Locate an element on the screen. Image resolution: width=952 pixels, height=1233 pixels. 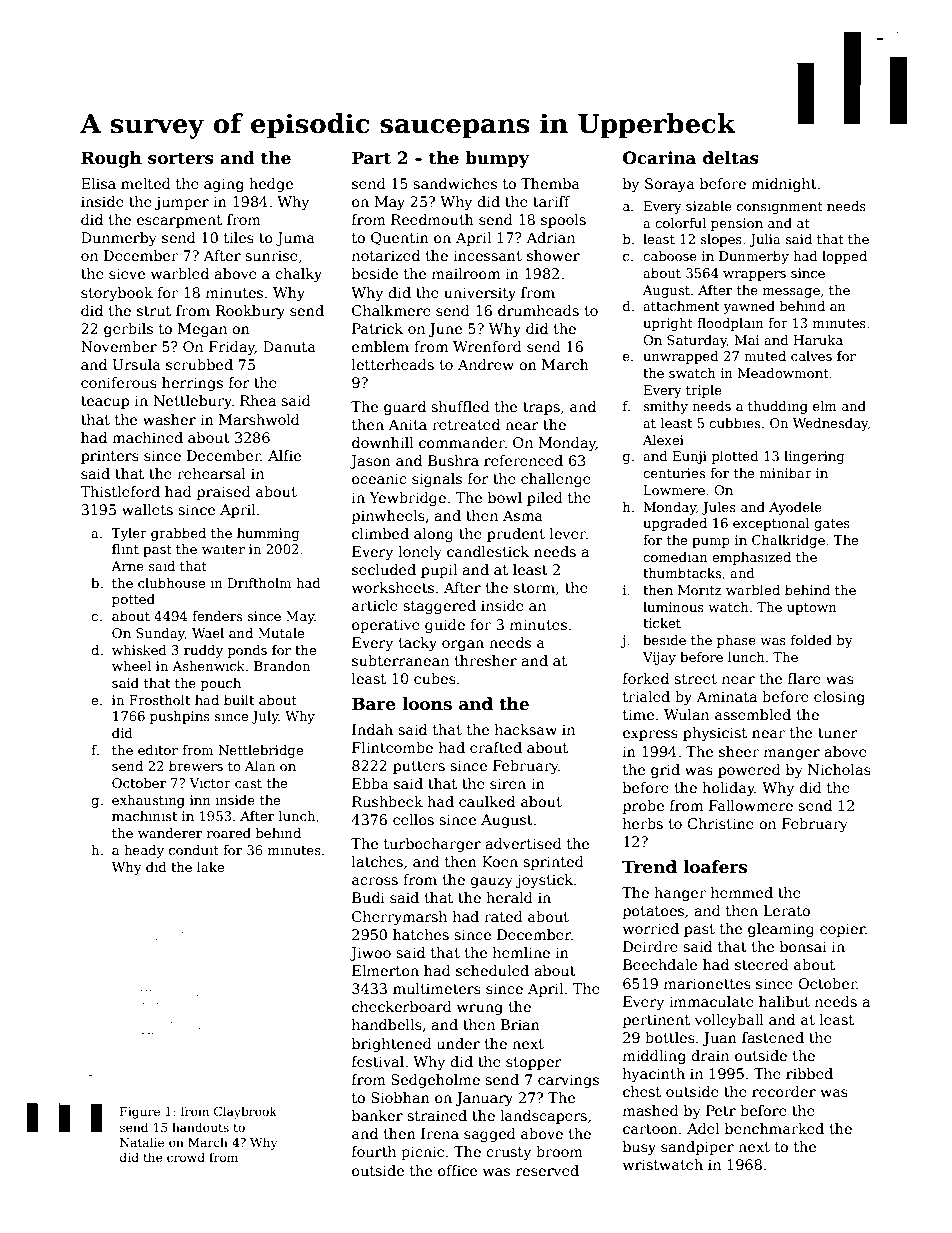
sandwiches is located at coordinates (455, 183).
